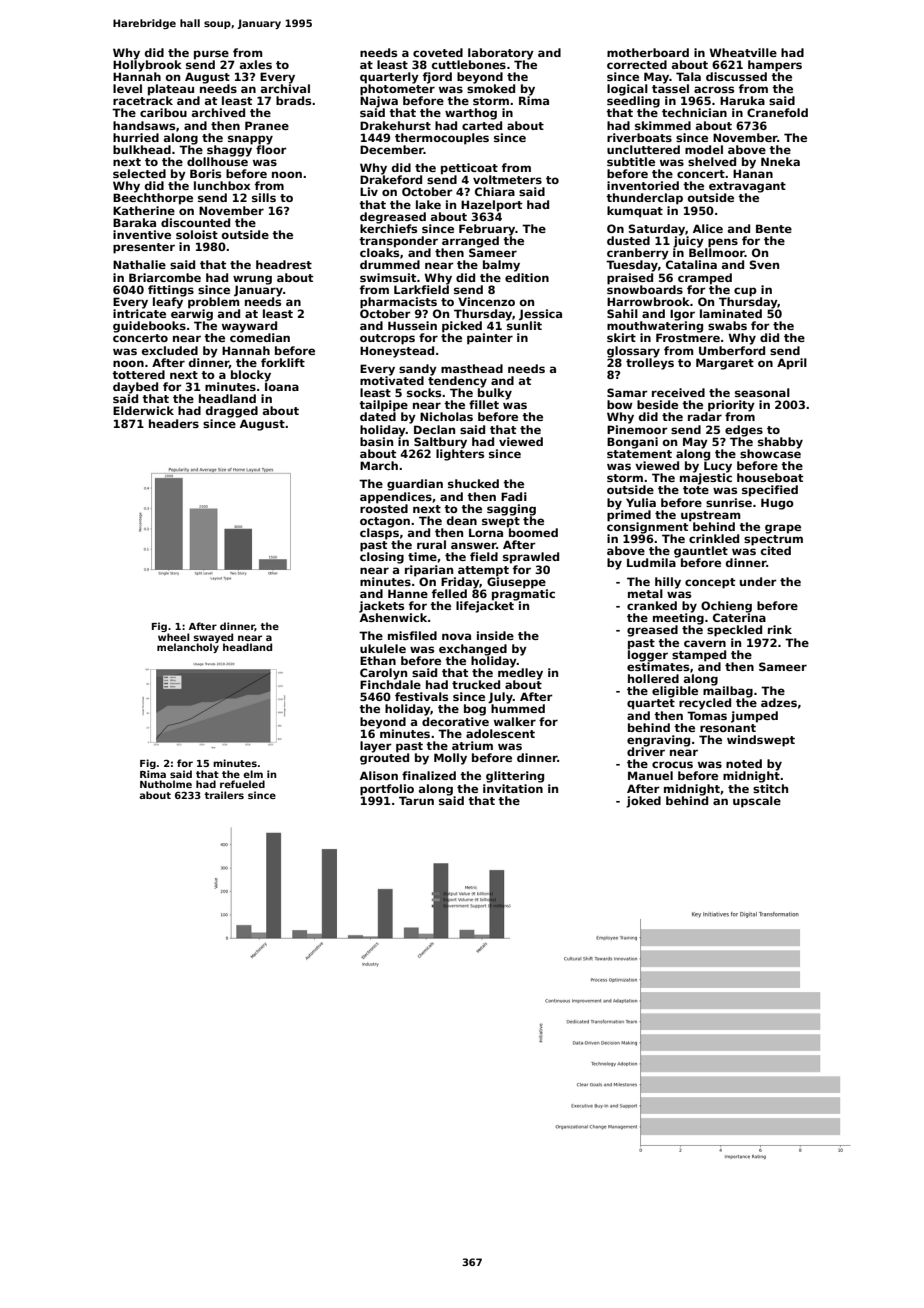 This image has height=1308, width=924. What do you see at coordinates (211, 54) in the image?
I see `purse` at bounding box center [211, 54].
